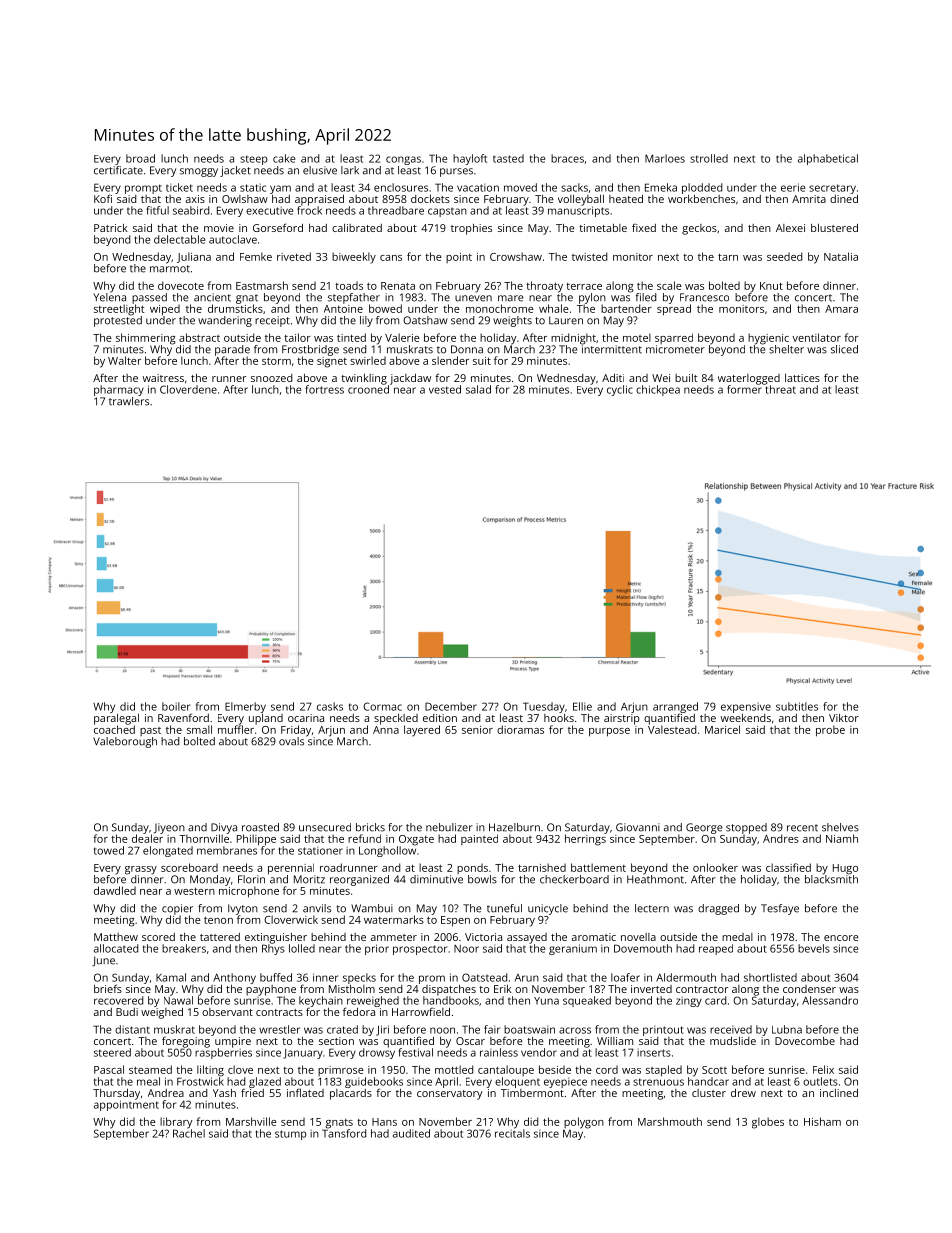  Describe the element at coordinates (176, 706) in the document. I see `boiler` at that location.
